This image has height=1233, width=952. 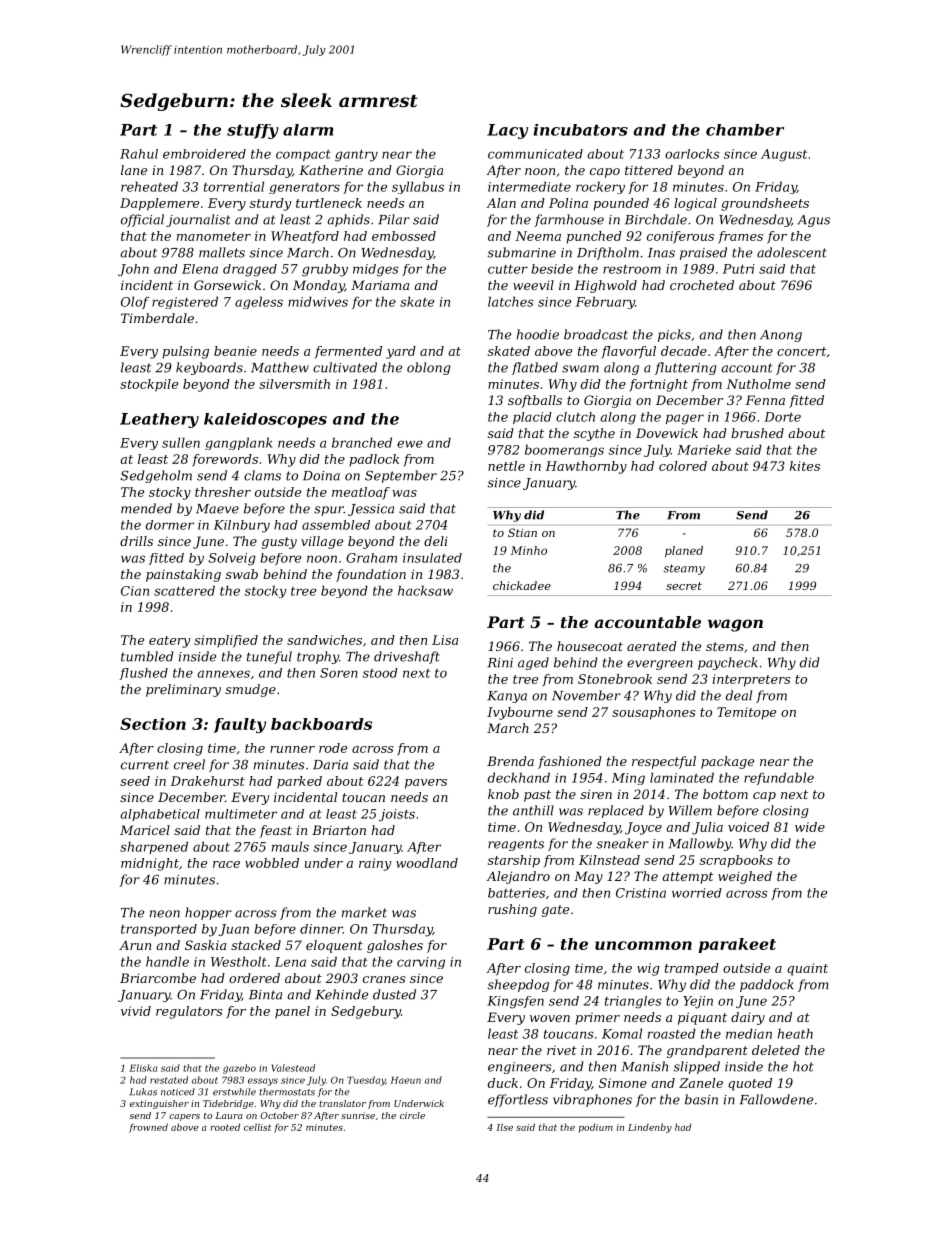 What do you see at coordinates (401, 352) in the image?
I see `yard` at bounding box center [401, 352].
